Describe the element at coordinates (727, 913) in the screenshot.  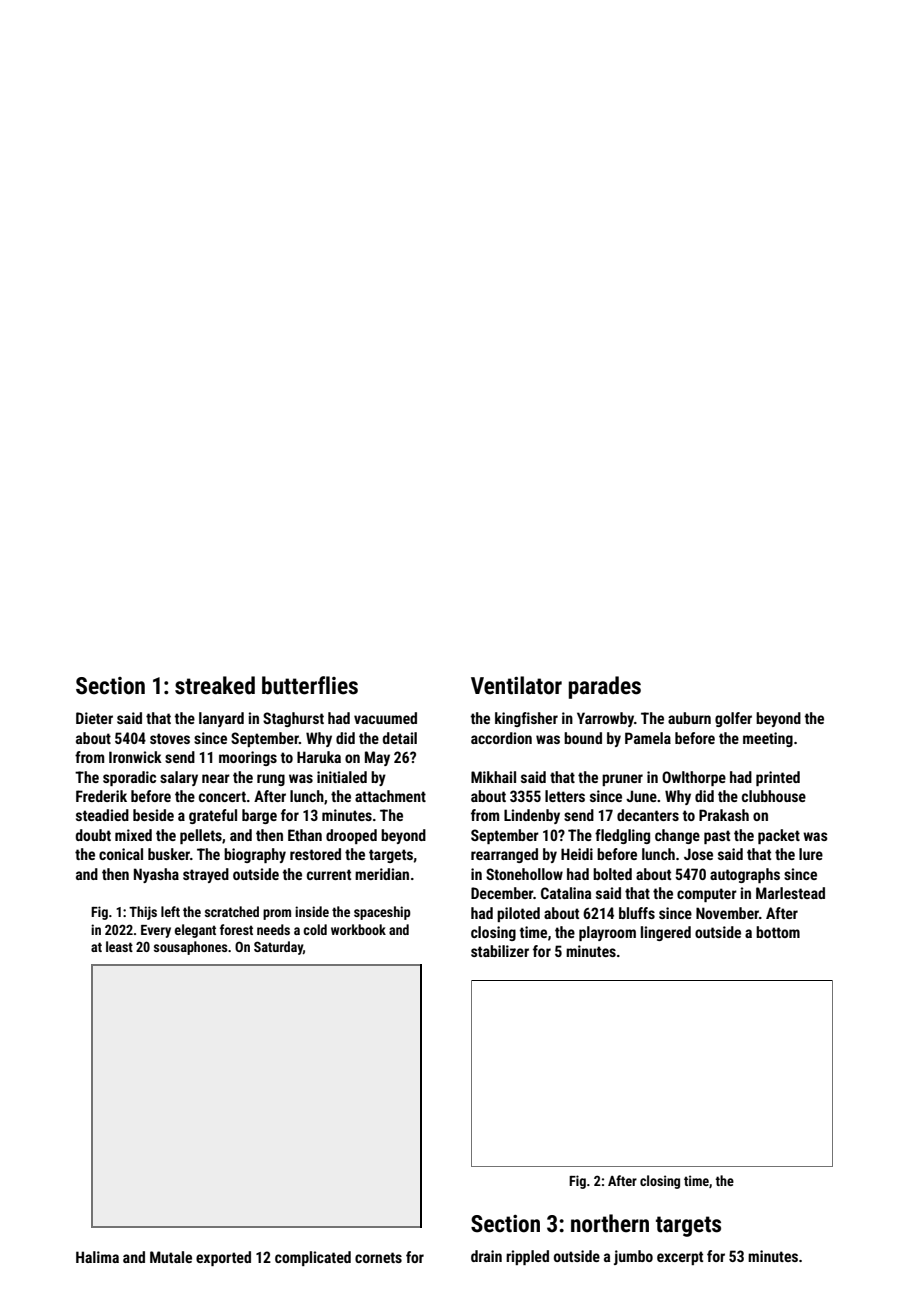
I see `November` at that location.
